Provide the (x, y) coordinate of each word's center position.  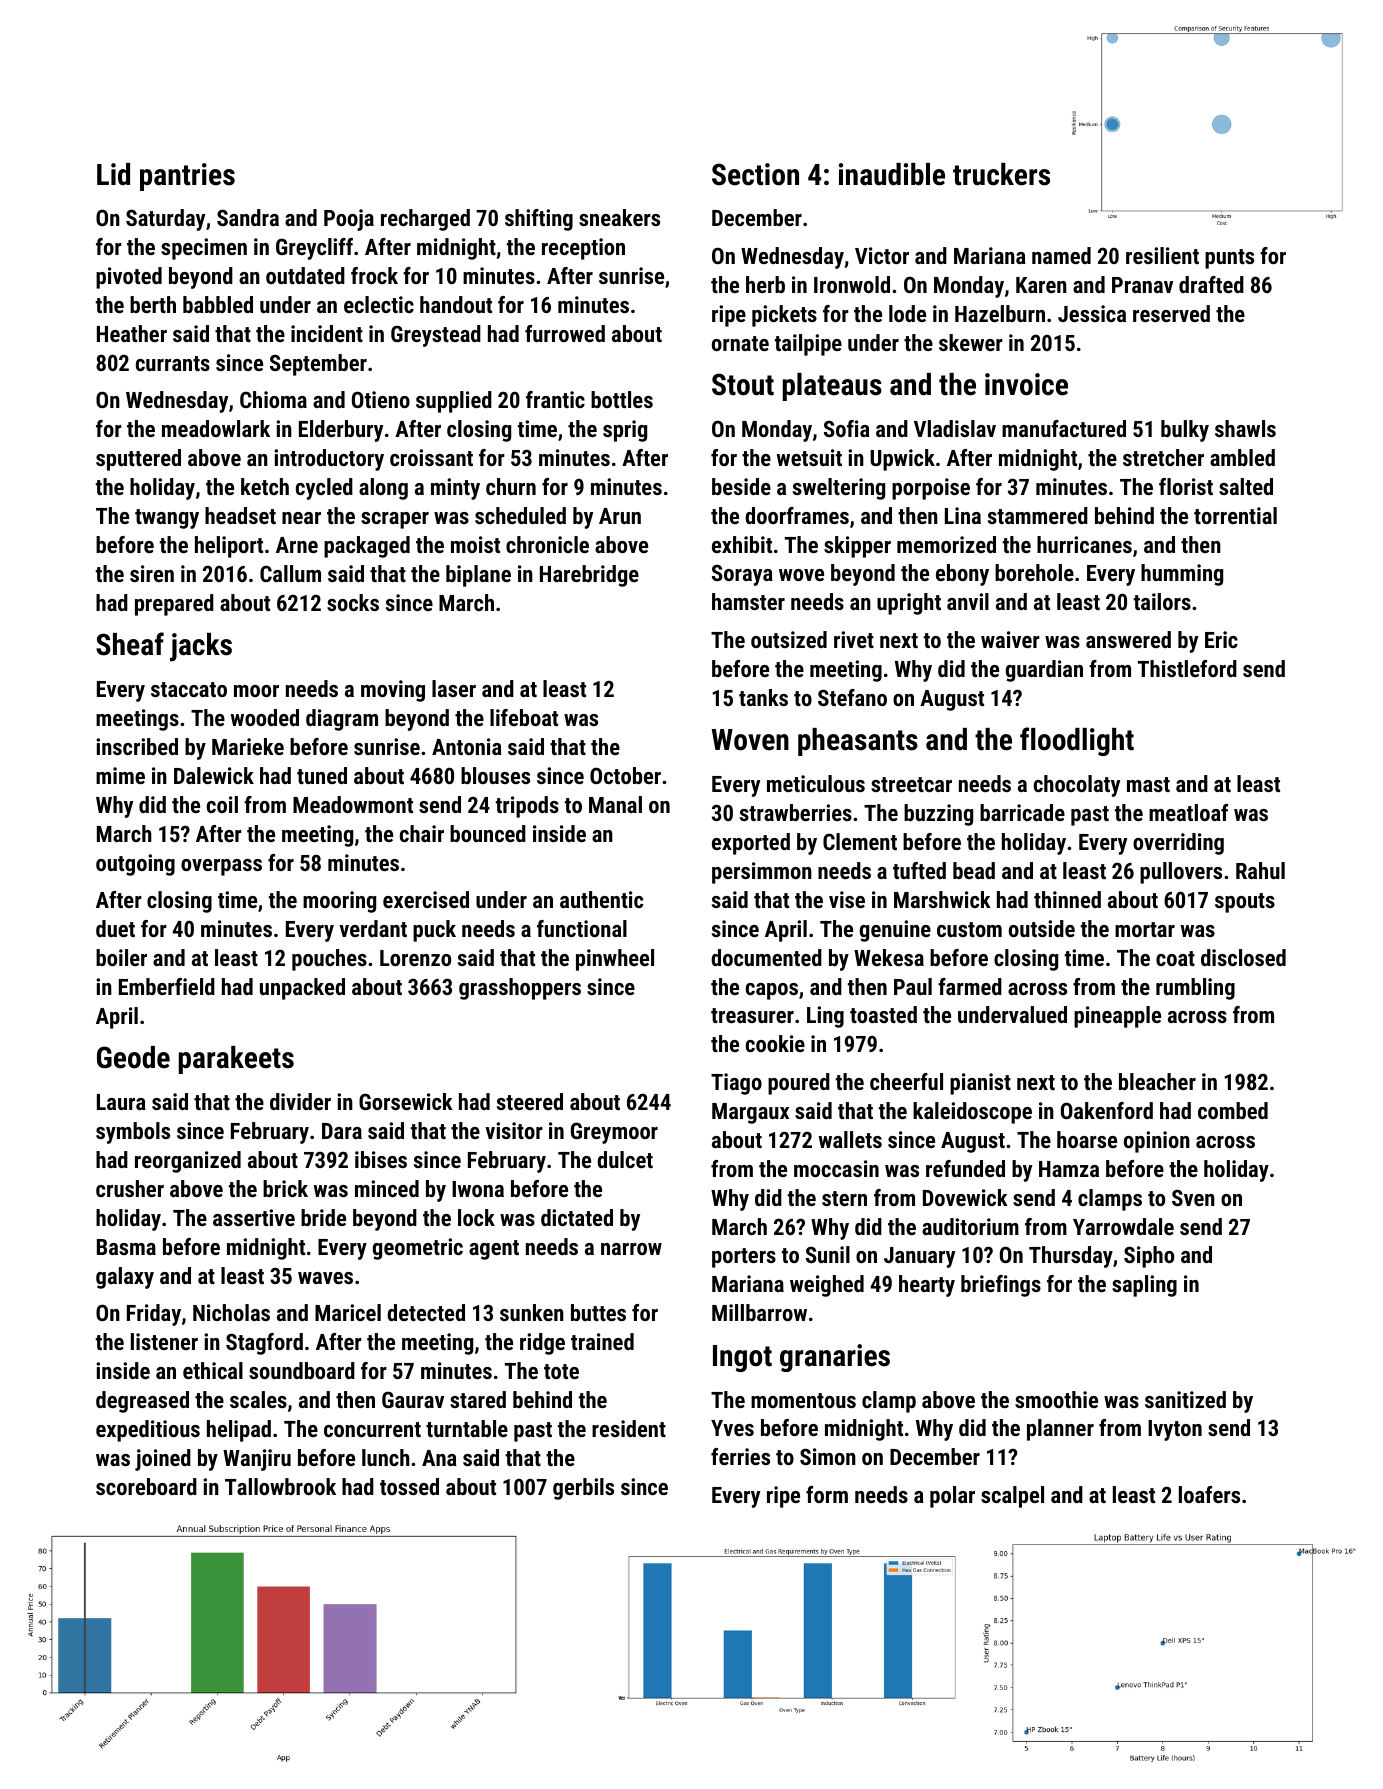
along (383, 489)
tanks (763, 697)
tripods (527, 807)
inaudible (892, 174)
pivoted (129, 278)
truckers (1001, 174)
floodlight (1077, 741)
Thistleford (1187, 668)
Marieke (248, 746)
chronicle (547, 544)
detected (426, 1312)
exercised (426, 899)
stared (478, 1399)
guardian (1044, 671)
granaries (835, 1358)
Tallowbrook (280, 1486)
